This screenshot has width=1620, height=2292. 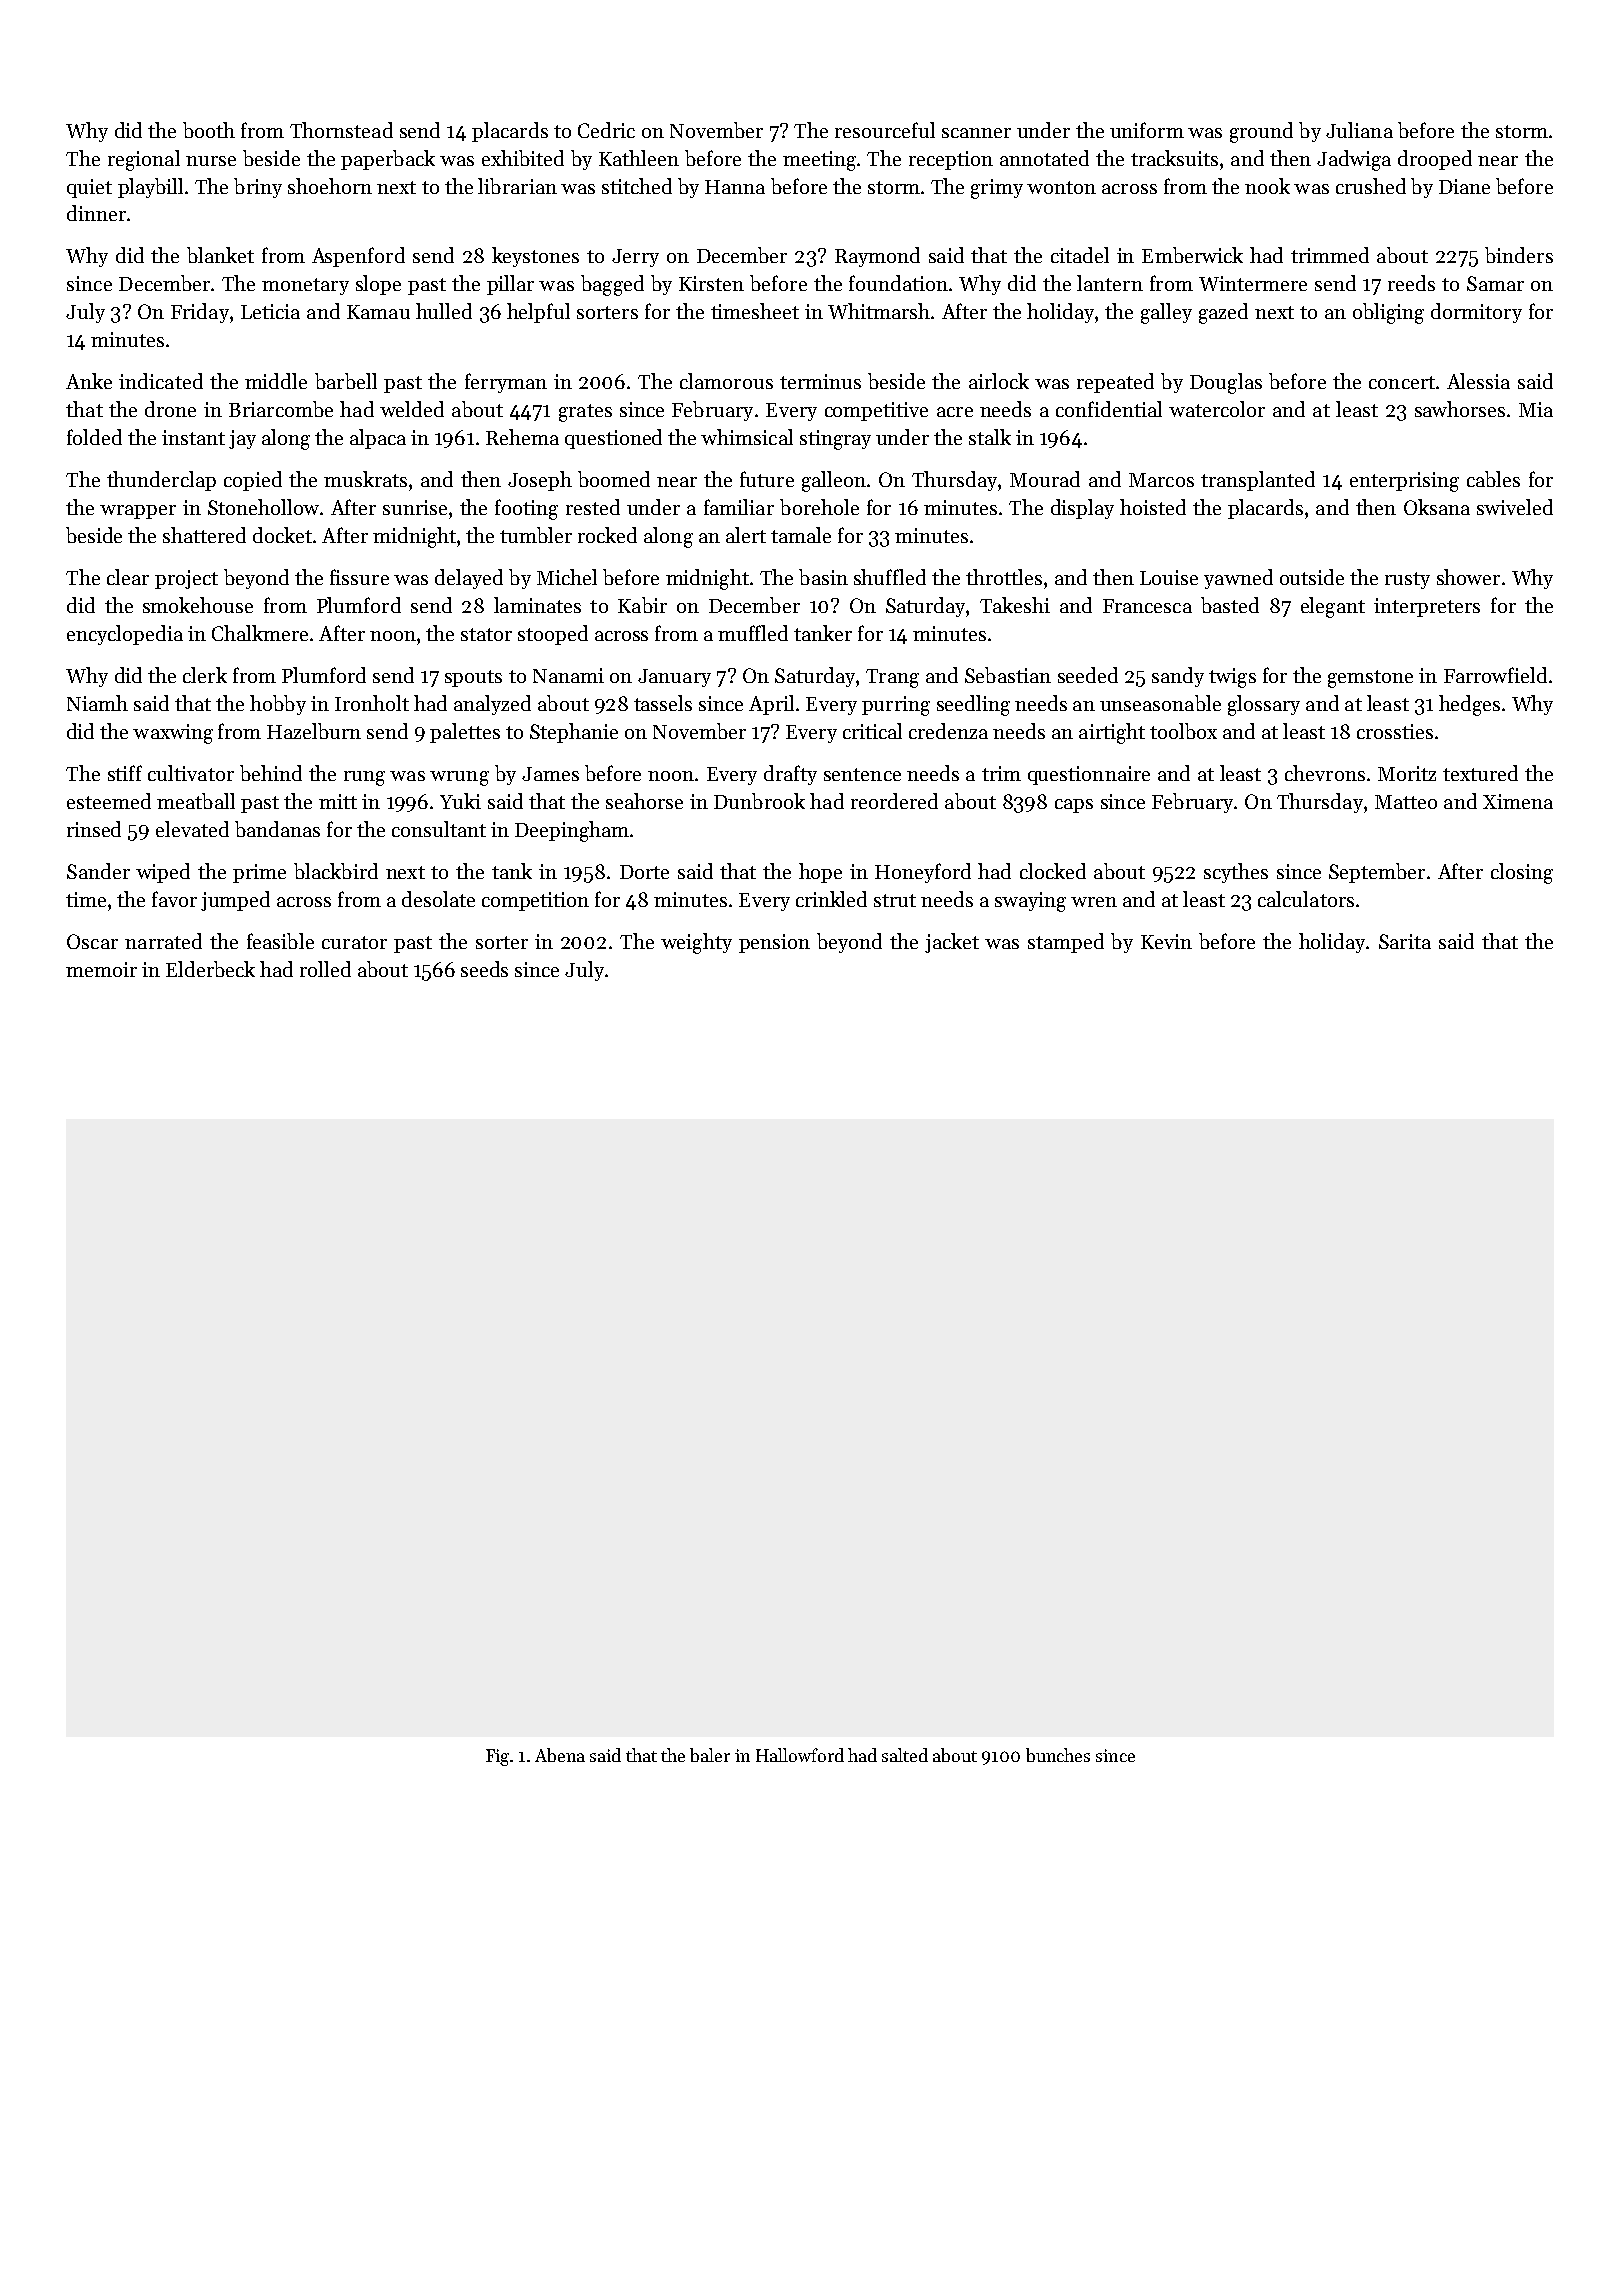 What do you see at coordinates (325, 969) in the screenshot?
I see `rolled` at bounding box center [325, 969].
